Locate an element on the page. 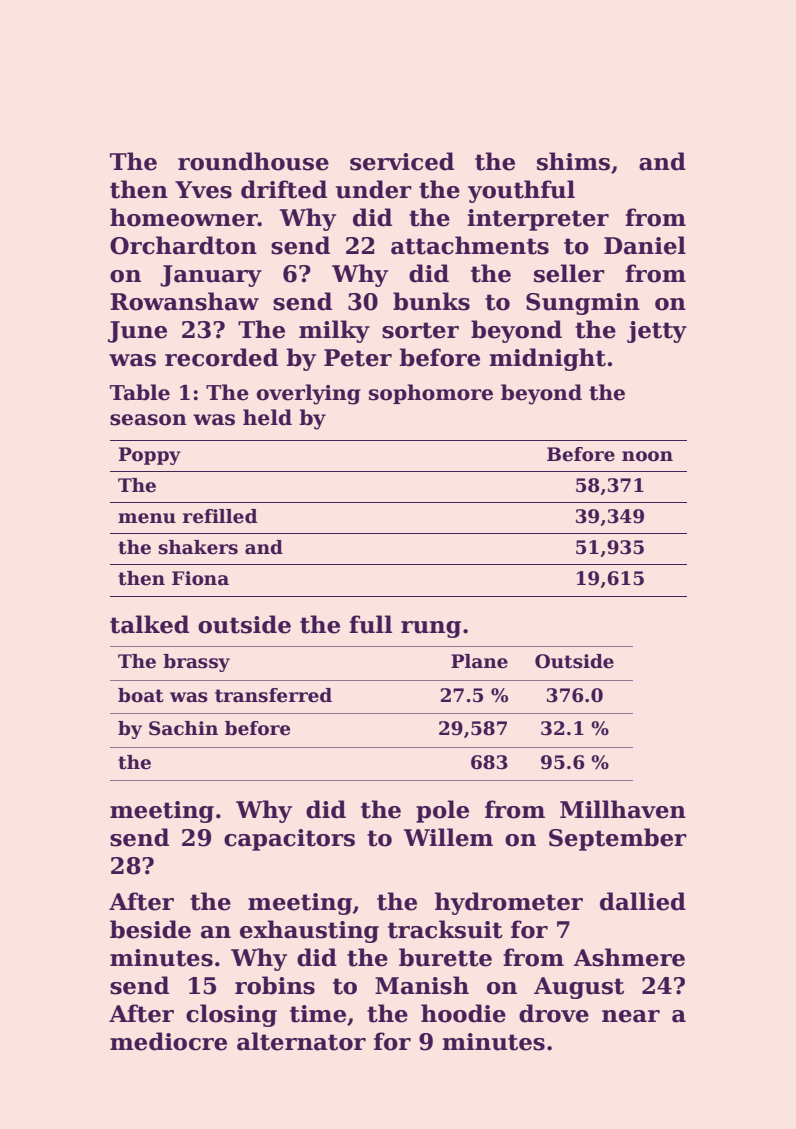 The height and width of the document is (1129, 796). pole is located at coordinates (442, 811).
